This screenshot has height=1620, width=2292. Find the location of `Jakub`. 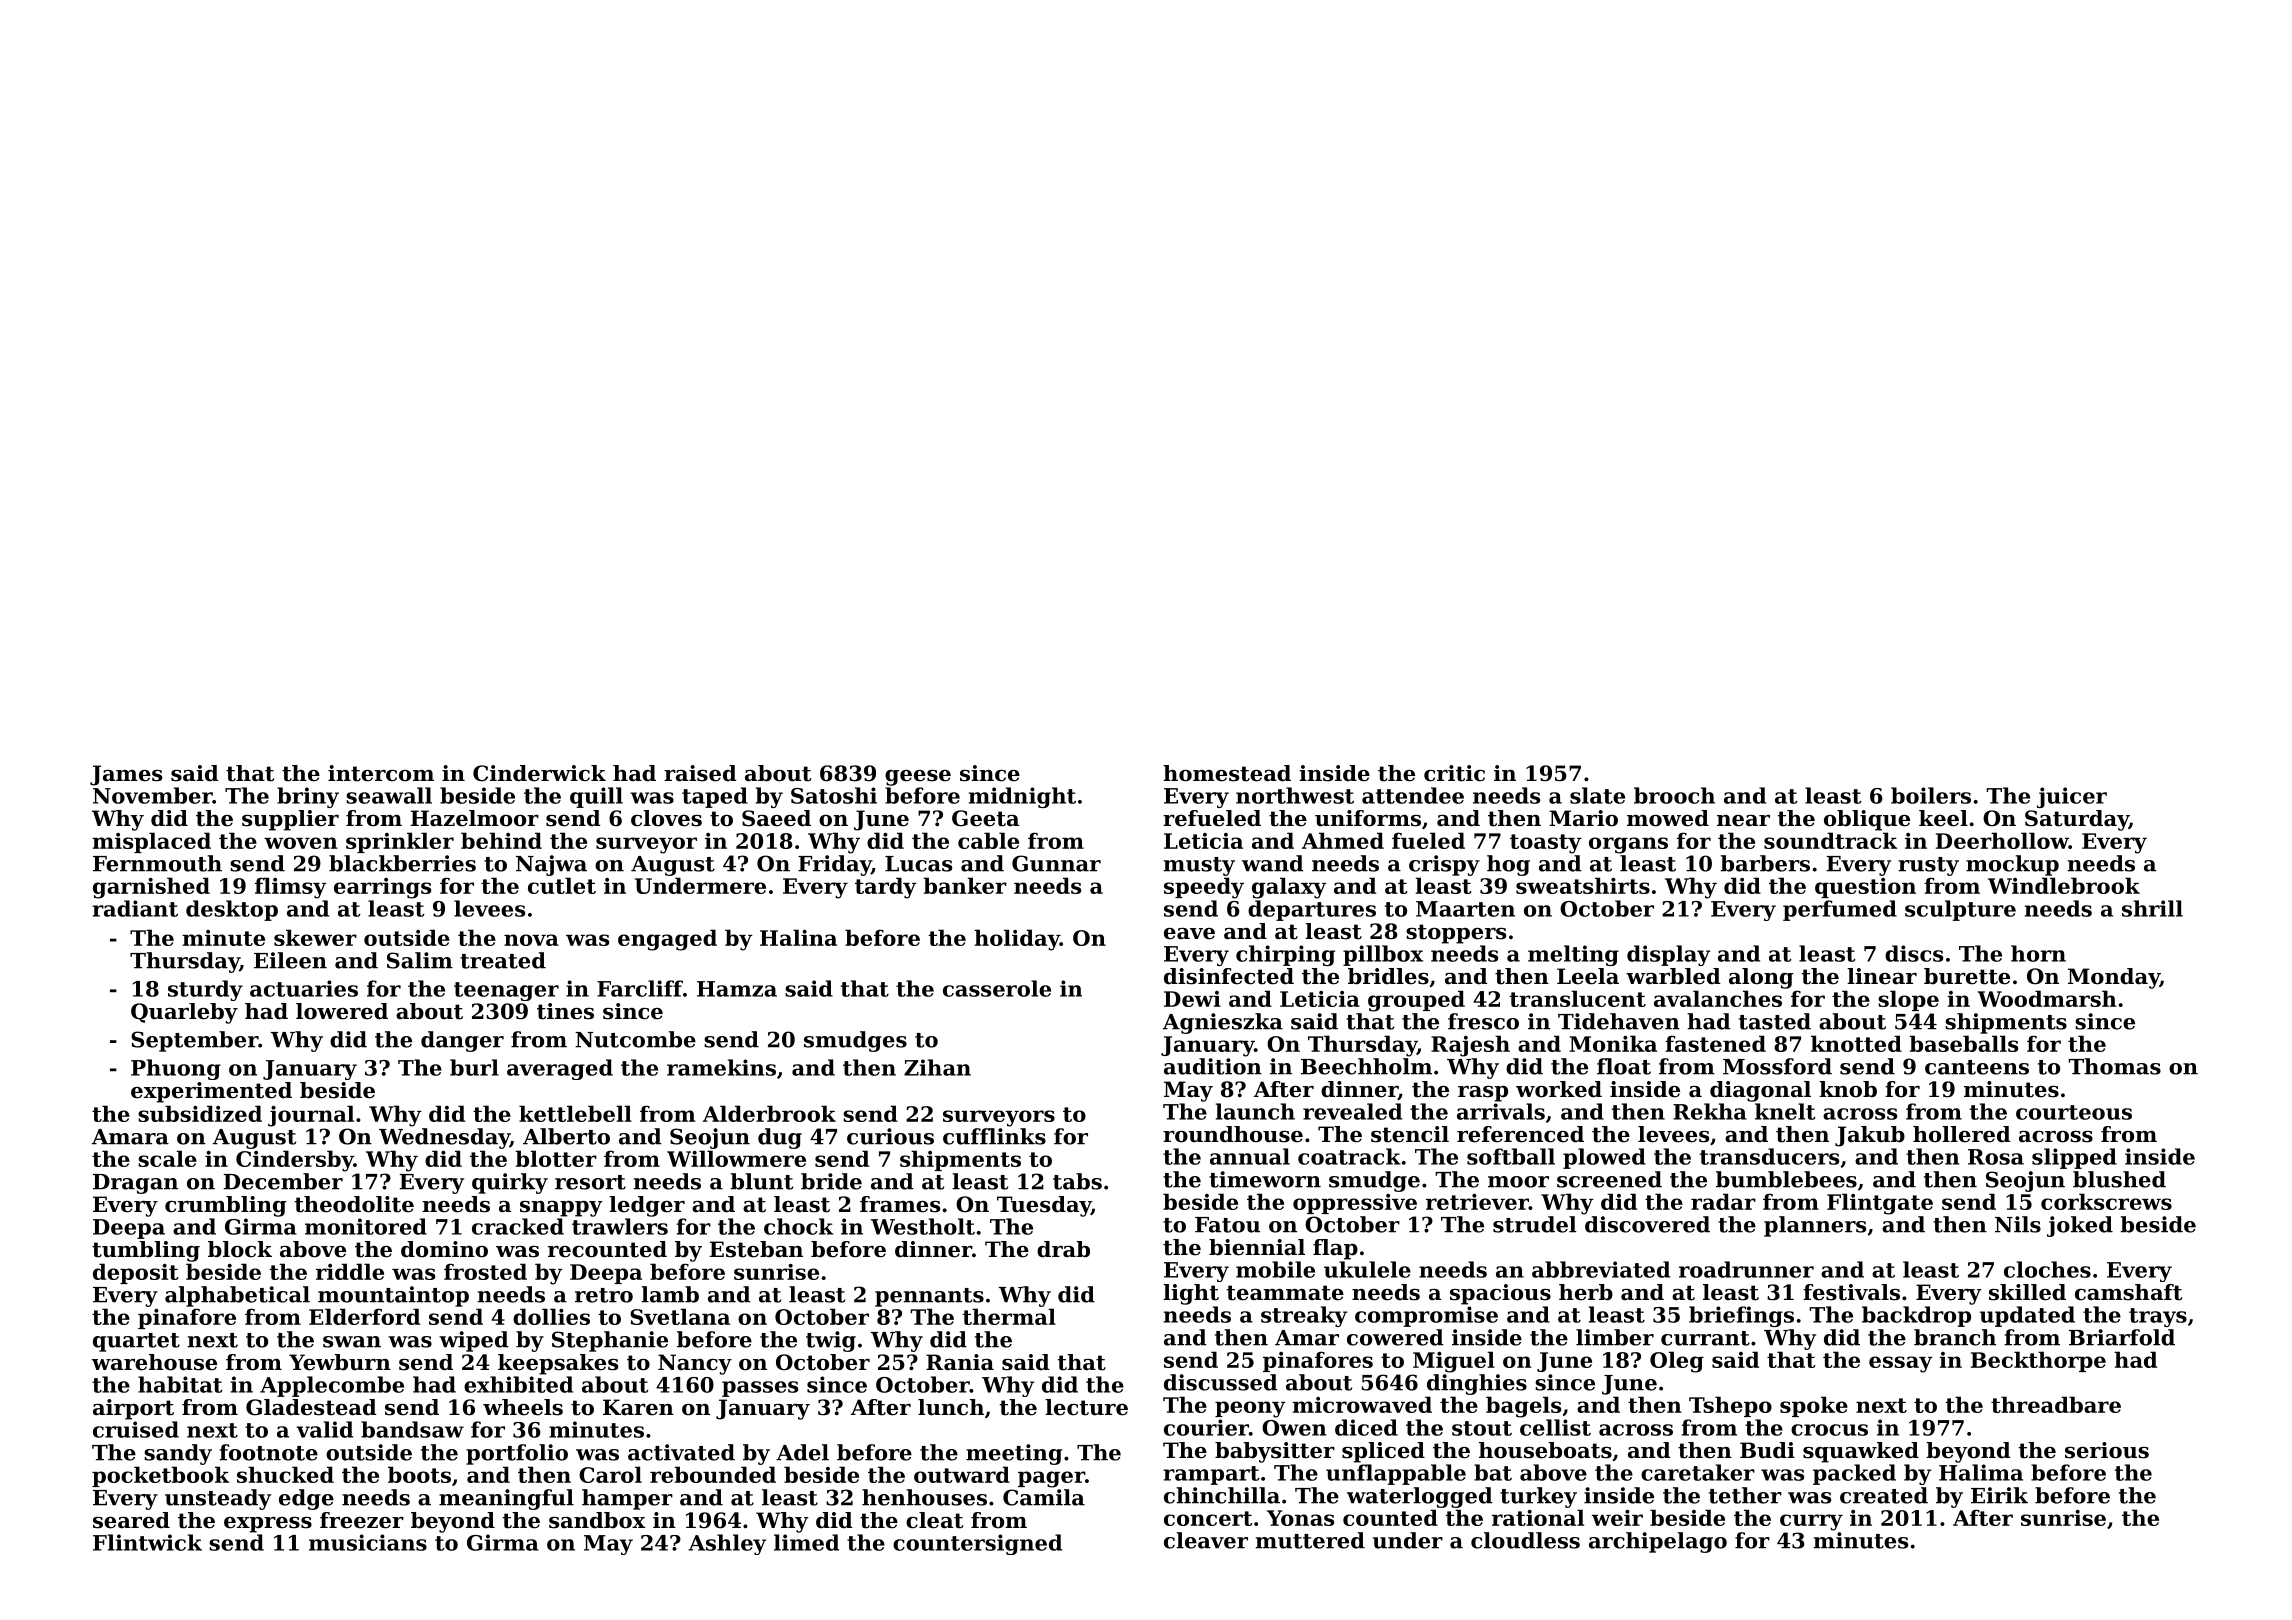

Jakub is located at coordinates (1870, 1136).
